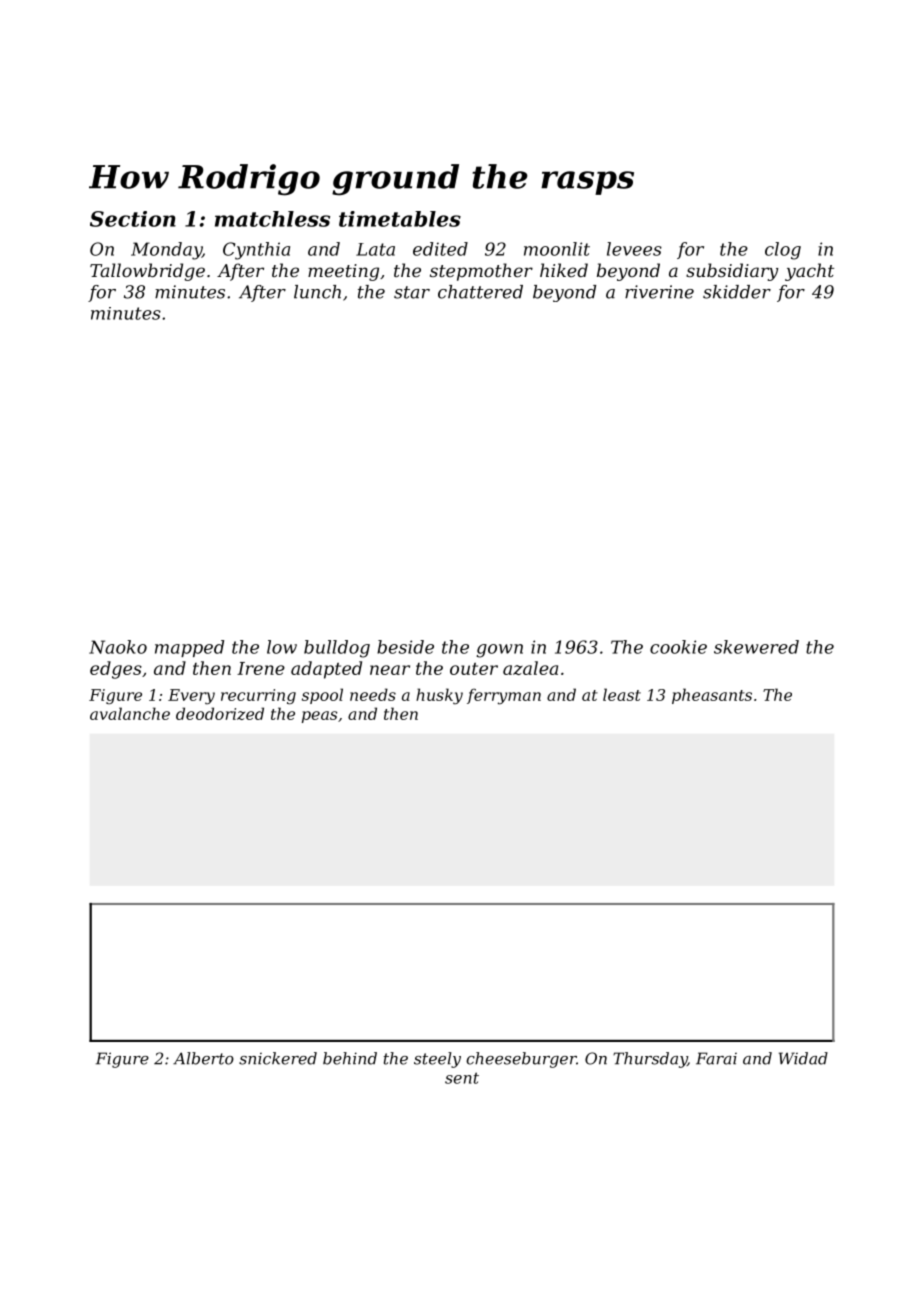  I want to click on timetables, so click(400, 219).
